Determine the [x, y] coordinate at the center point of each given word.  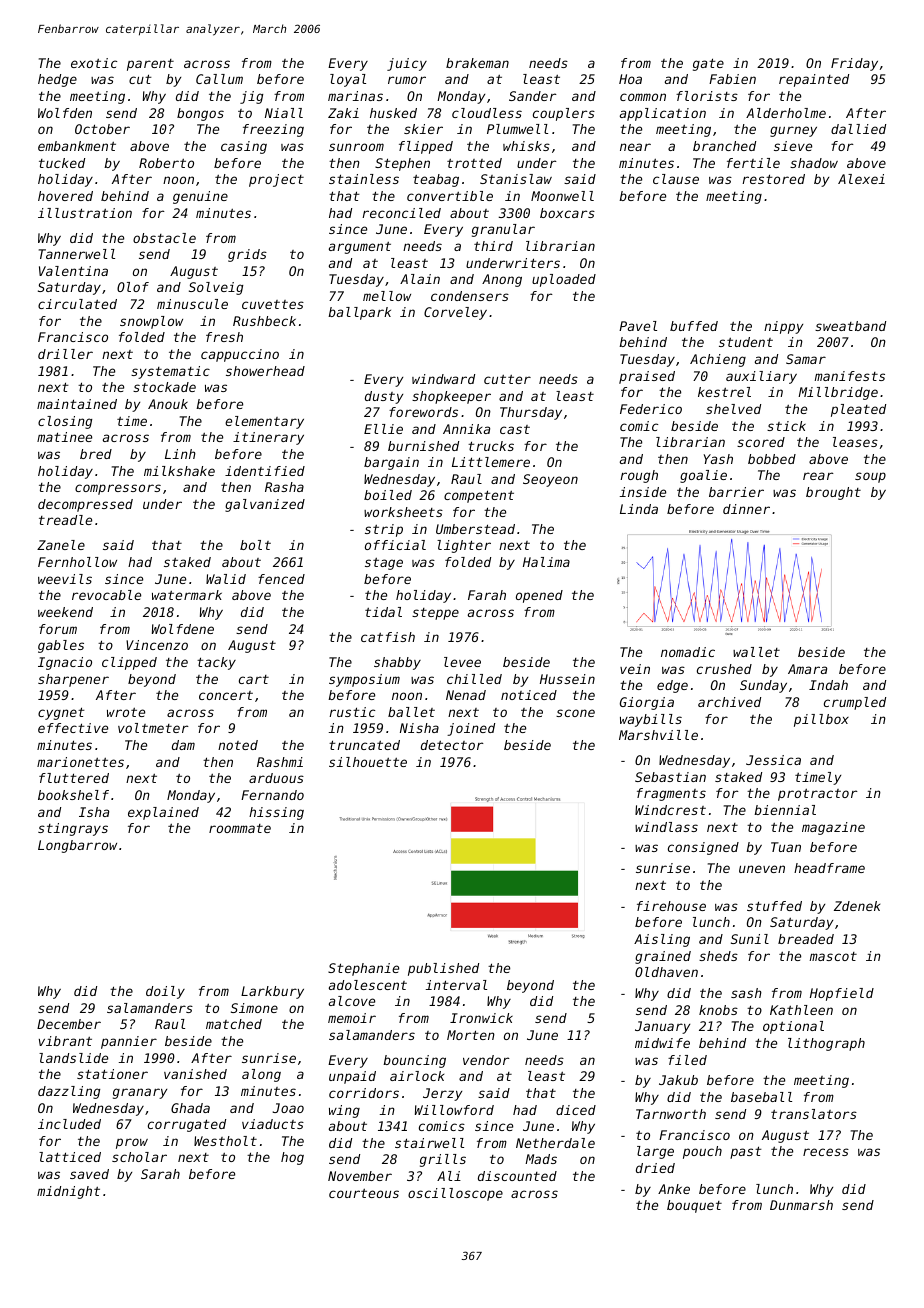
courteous [364, 1193]
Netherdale [555, 1143]
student [746, 342]
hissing [276, 813]
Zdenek [857, 906]
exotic [94, 63]
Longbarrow [77, 846]
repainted [814, 80]
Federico [651, 409]
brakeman [477, 63]
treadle [65, 520]
